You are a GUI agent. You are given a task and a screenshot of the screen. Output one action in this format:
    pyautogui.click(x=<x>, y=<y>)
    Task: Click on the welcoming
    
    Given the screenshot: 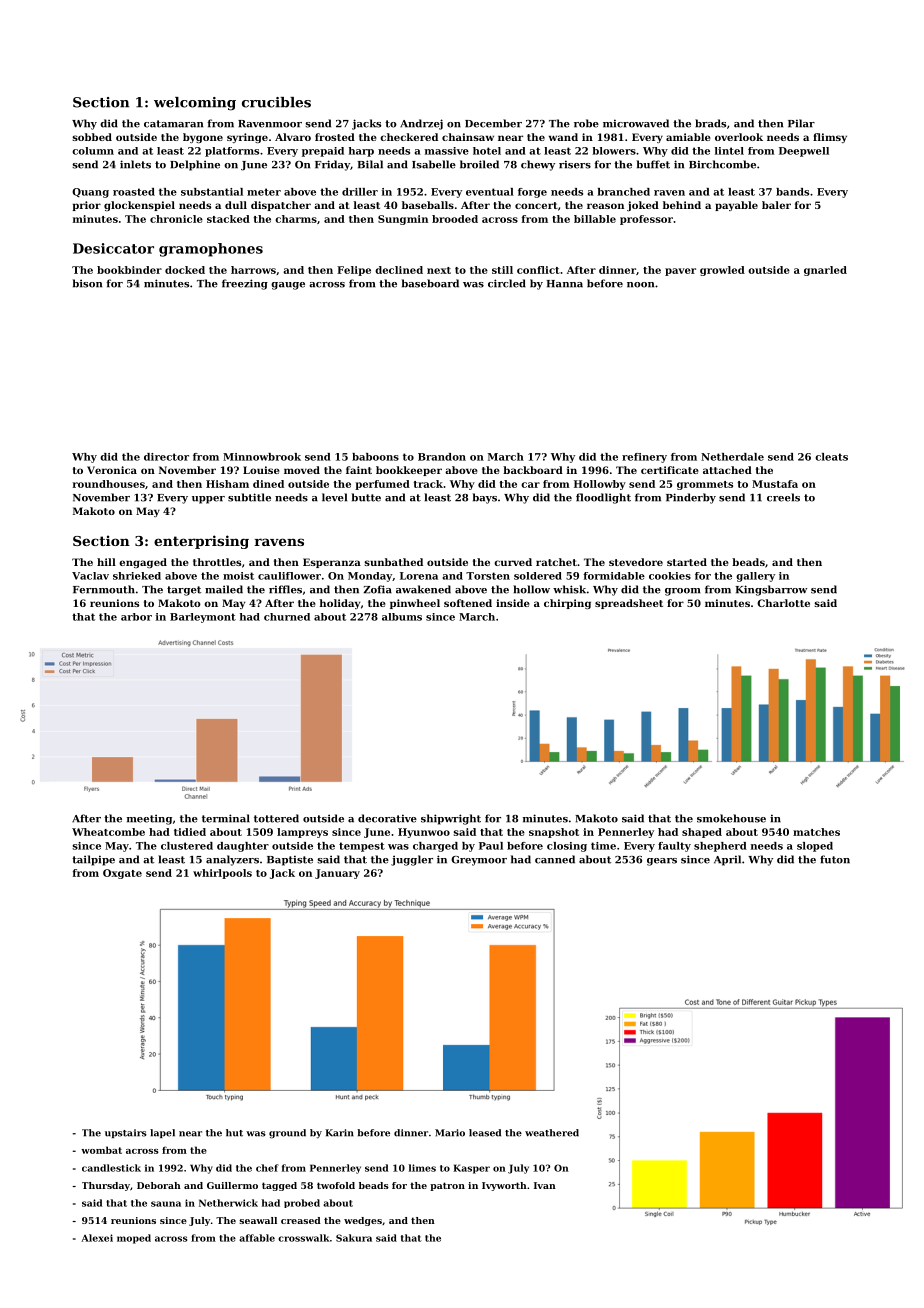 What is the action you would take?
    pyautogui.click(x=195, y=104)
